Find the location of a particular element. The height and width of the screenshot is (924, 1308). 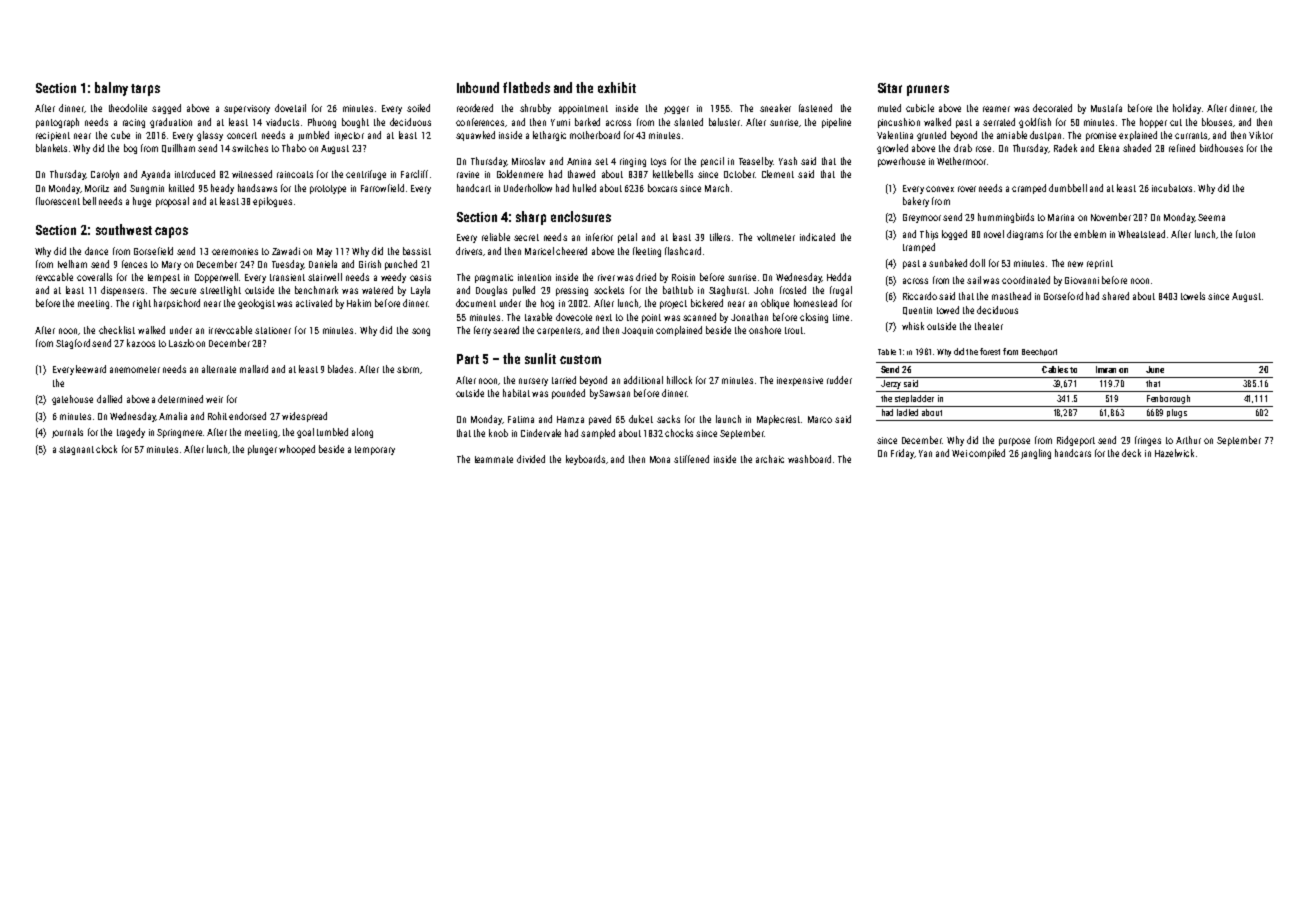

temporary is located at coordinates (375, 450).
